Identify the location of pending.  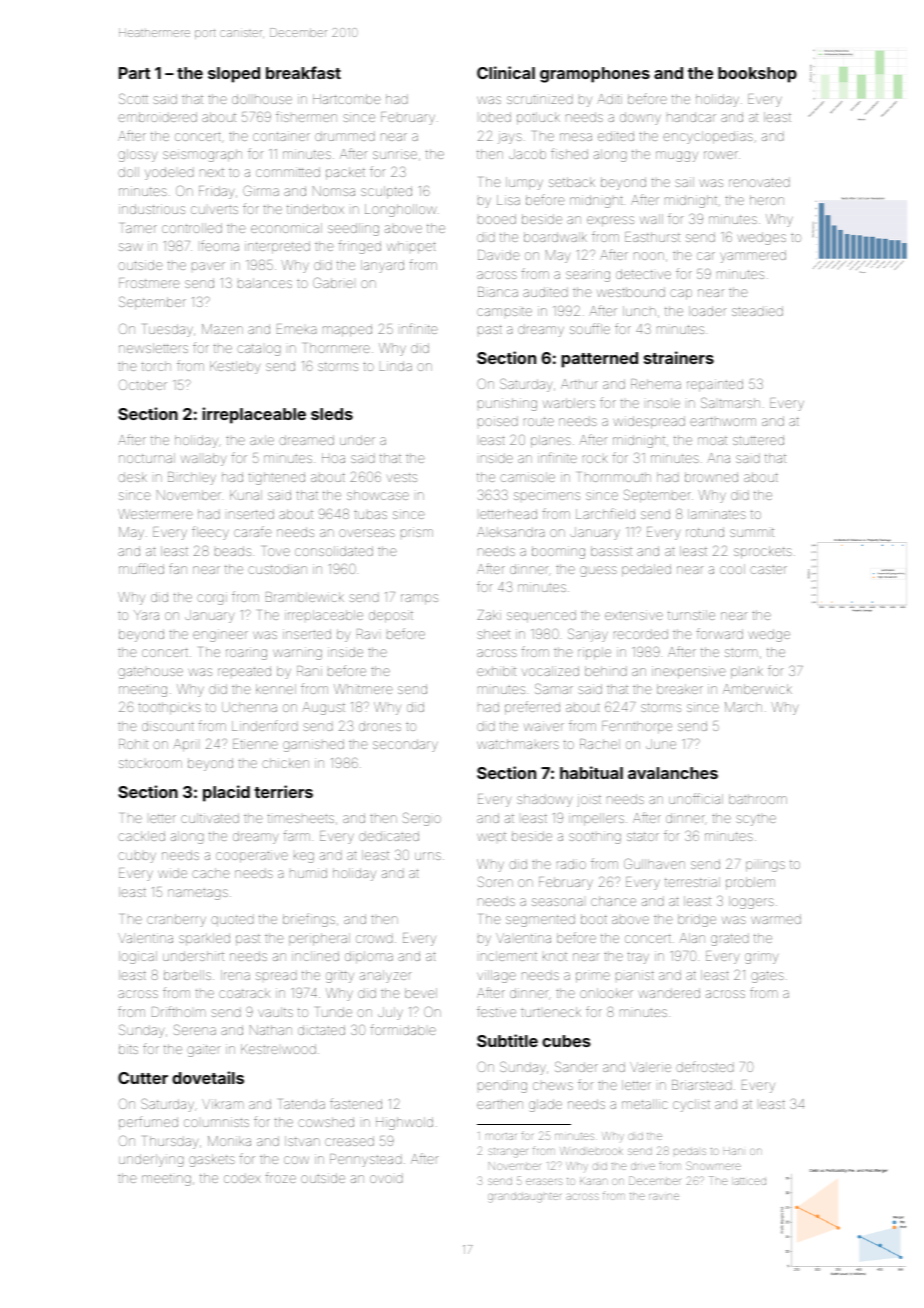
(502, 1086).
